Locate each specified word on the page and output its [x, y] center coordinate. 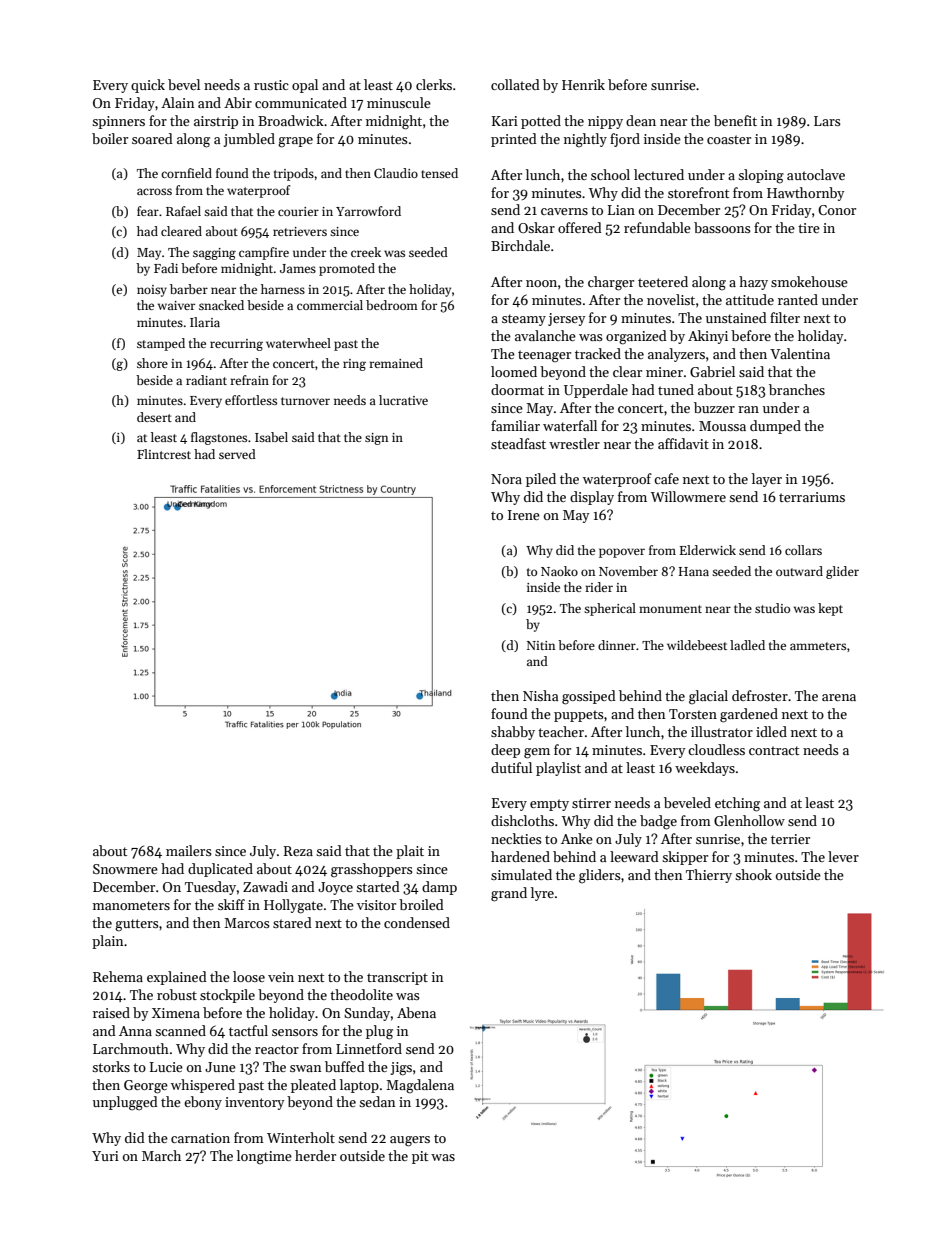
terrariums [812, 497]
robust [177, 994]
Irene [524, 515]
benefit [735, 120]
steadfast [518, 443]
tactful [248, 1030]
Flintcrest [164, 454]
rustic [271, 85]
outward [799, 571]
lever [843, 856]
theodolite [361, 994]
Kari [505, 121]
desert [154, 417]
